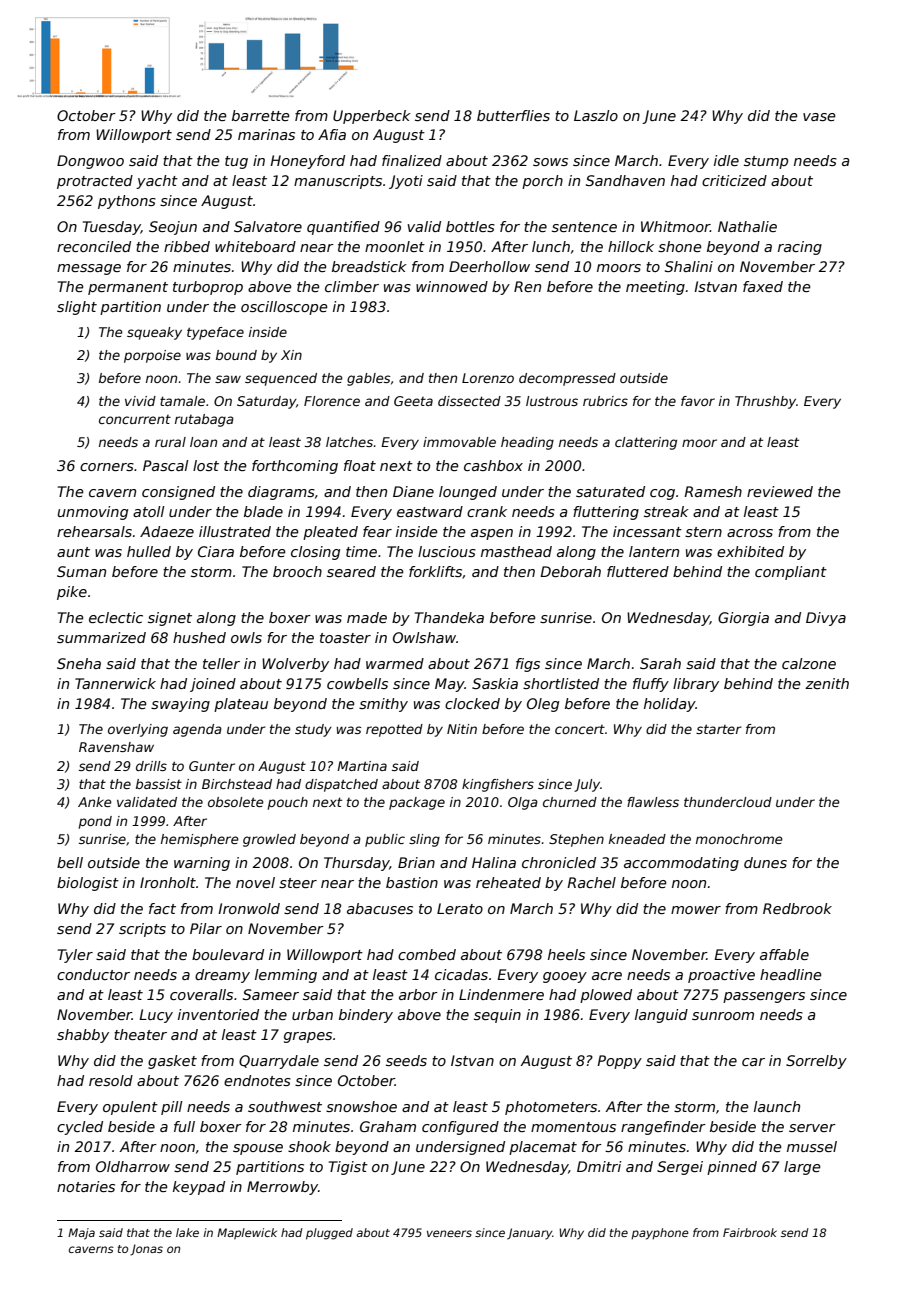  I want to click on protracted, so click(95, 182).
